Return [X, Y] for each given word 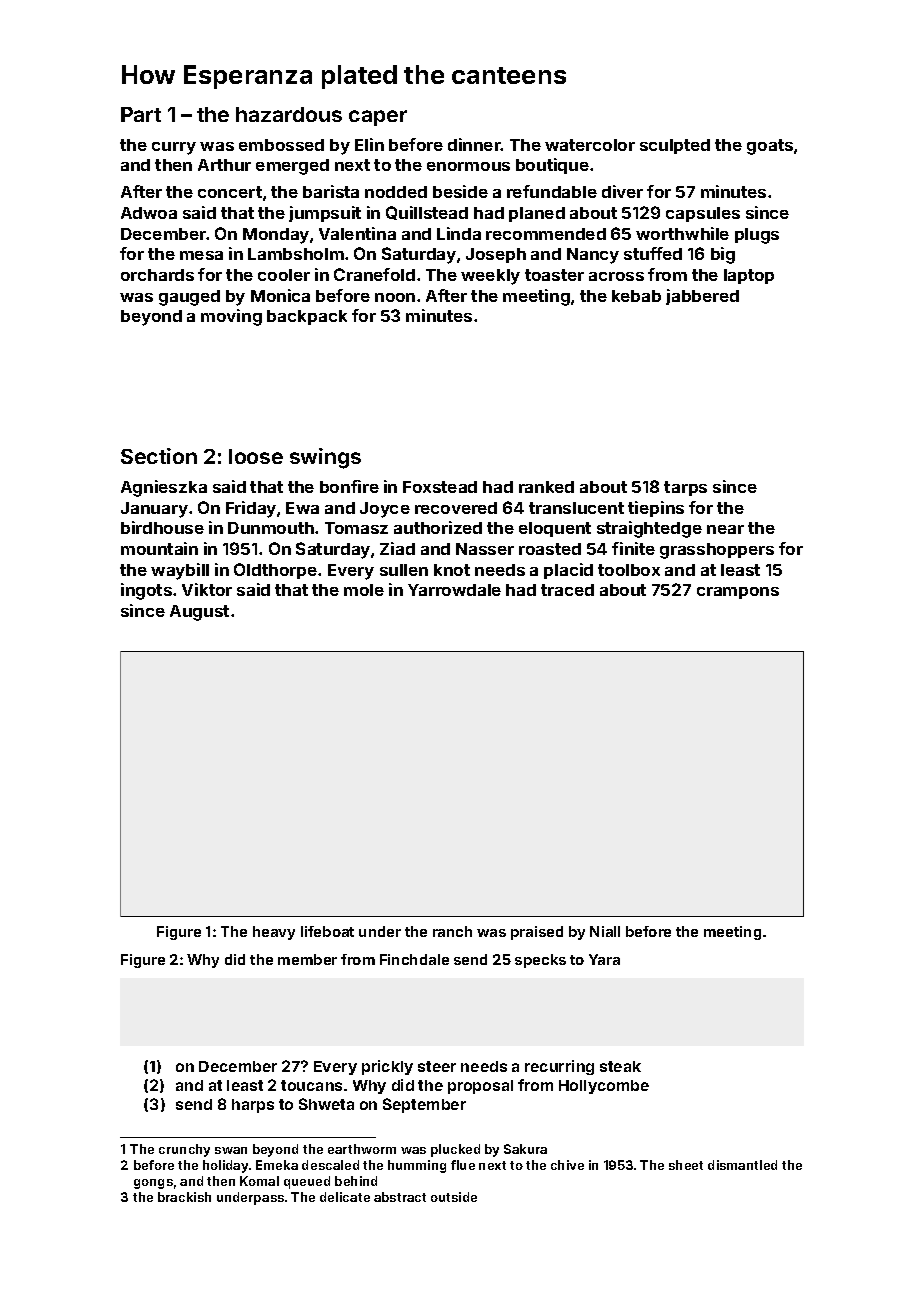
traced [567, 590]
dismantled [742, 1165]
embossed [281, 145]
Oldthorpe [275, 571]
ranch [452, 931]
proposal [480, 1087]
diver [622, 191]
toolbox [629, 570]
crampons [738, 593]
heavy [274, 933]
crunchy [184, 1150]
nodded [396, 192]
